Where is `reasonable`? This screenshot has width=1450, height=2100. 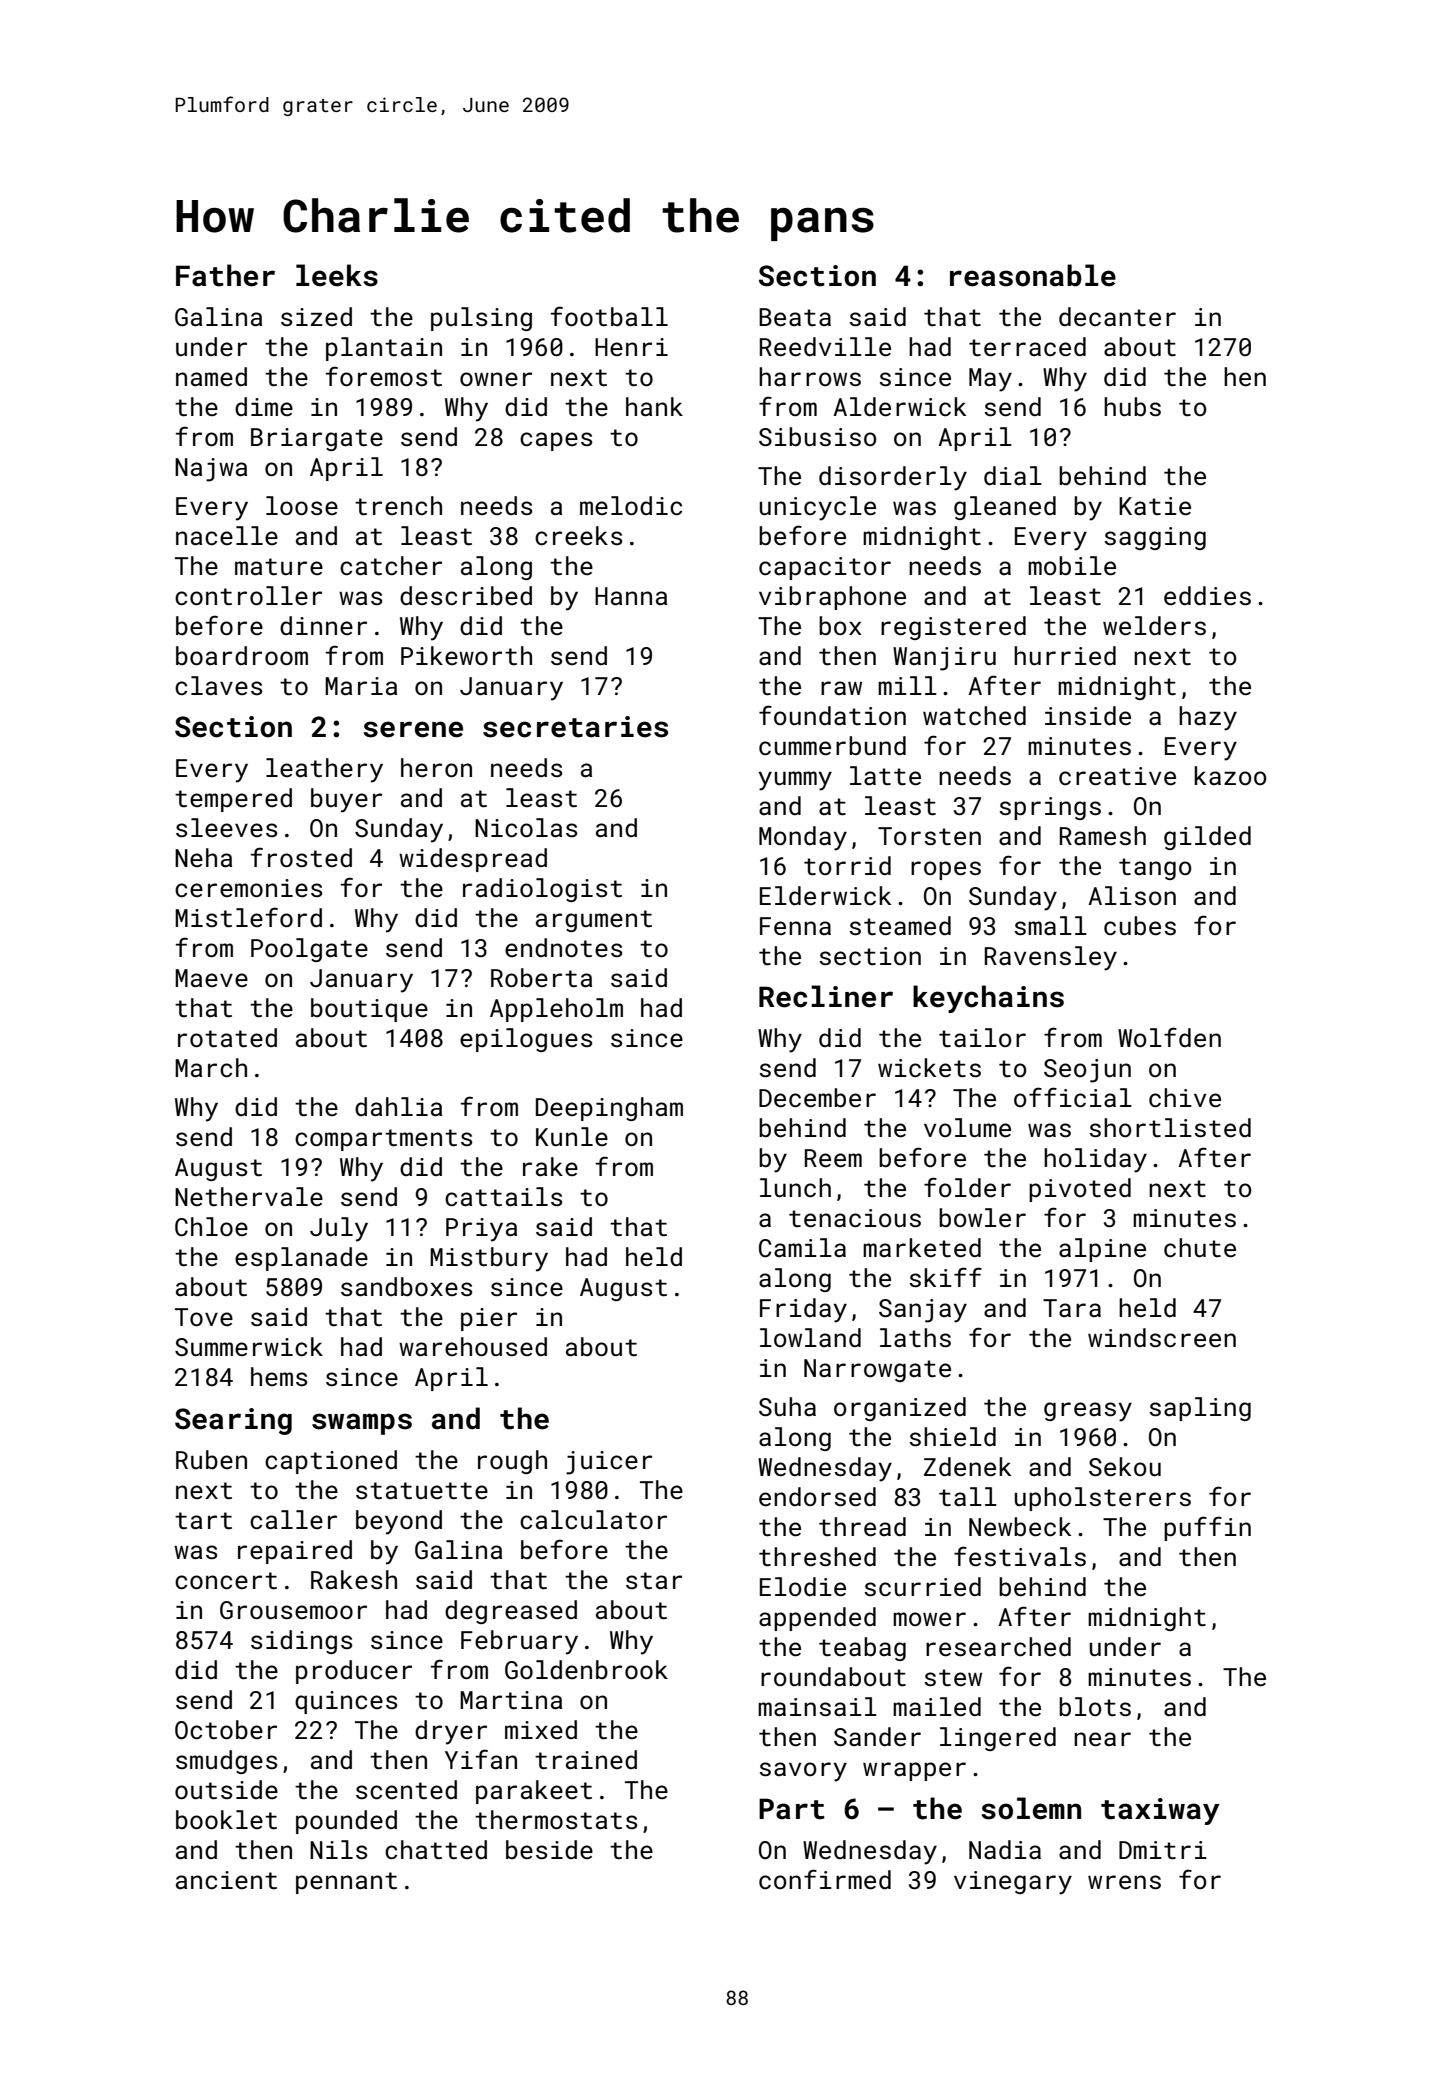
reasonable is located at coordinates (1033, 275).
